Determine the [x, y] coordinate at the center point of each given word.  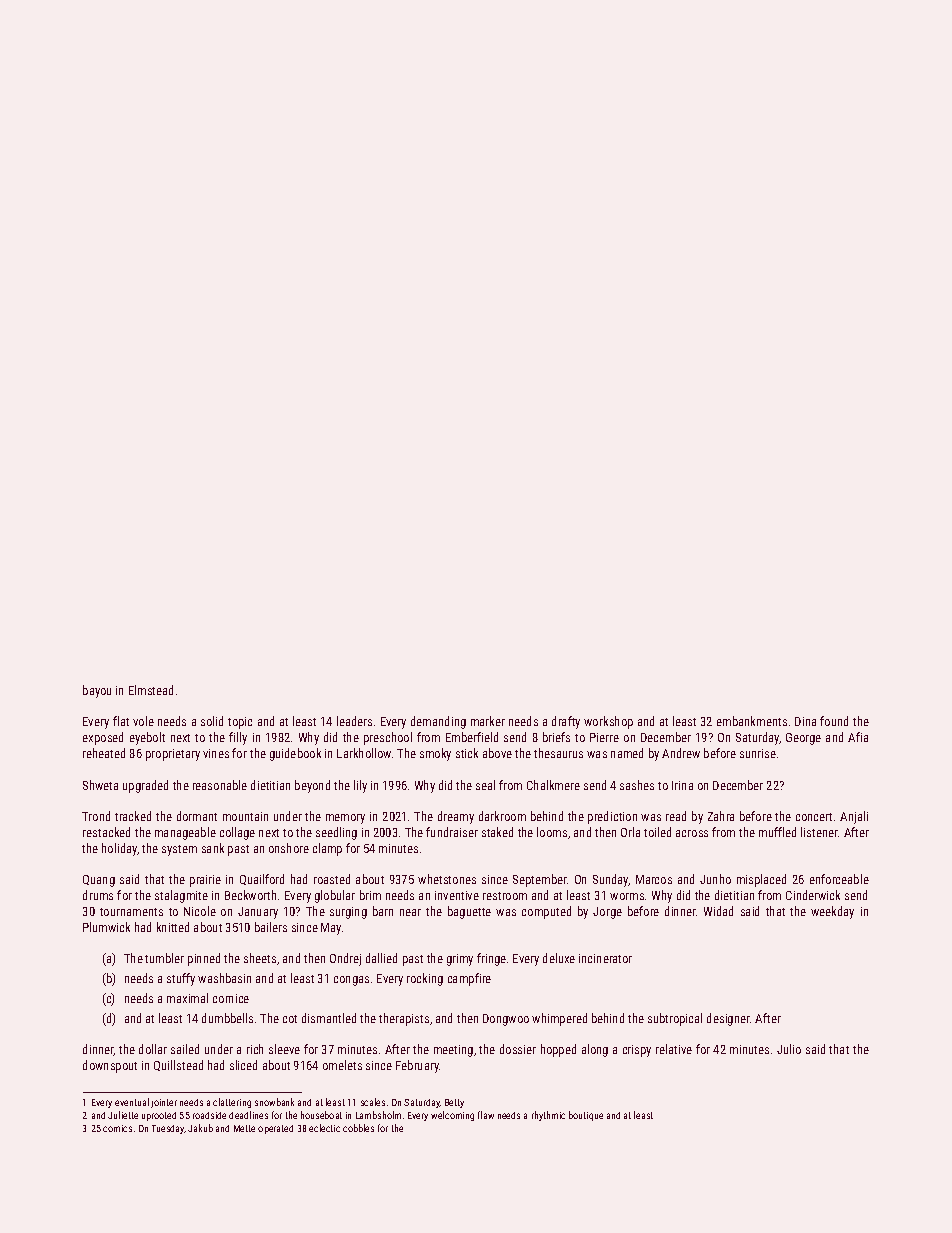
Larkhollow [364, 753]
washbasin [224, 978]
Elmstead [151, 690]
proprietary [173, 755]
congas [351, 981]
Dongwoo [506, 1020]
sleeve [284, 1049]
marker [488, 721]
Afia [858, 737]
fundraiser [452, 832]
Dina [805, 721]
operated [275, 1129]
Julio [789, 1049]
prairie [205, 881]
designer [728, 1019]
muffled [777, 832]
